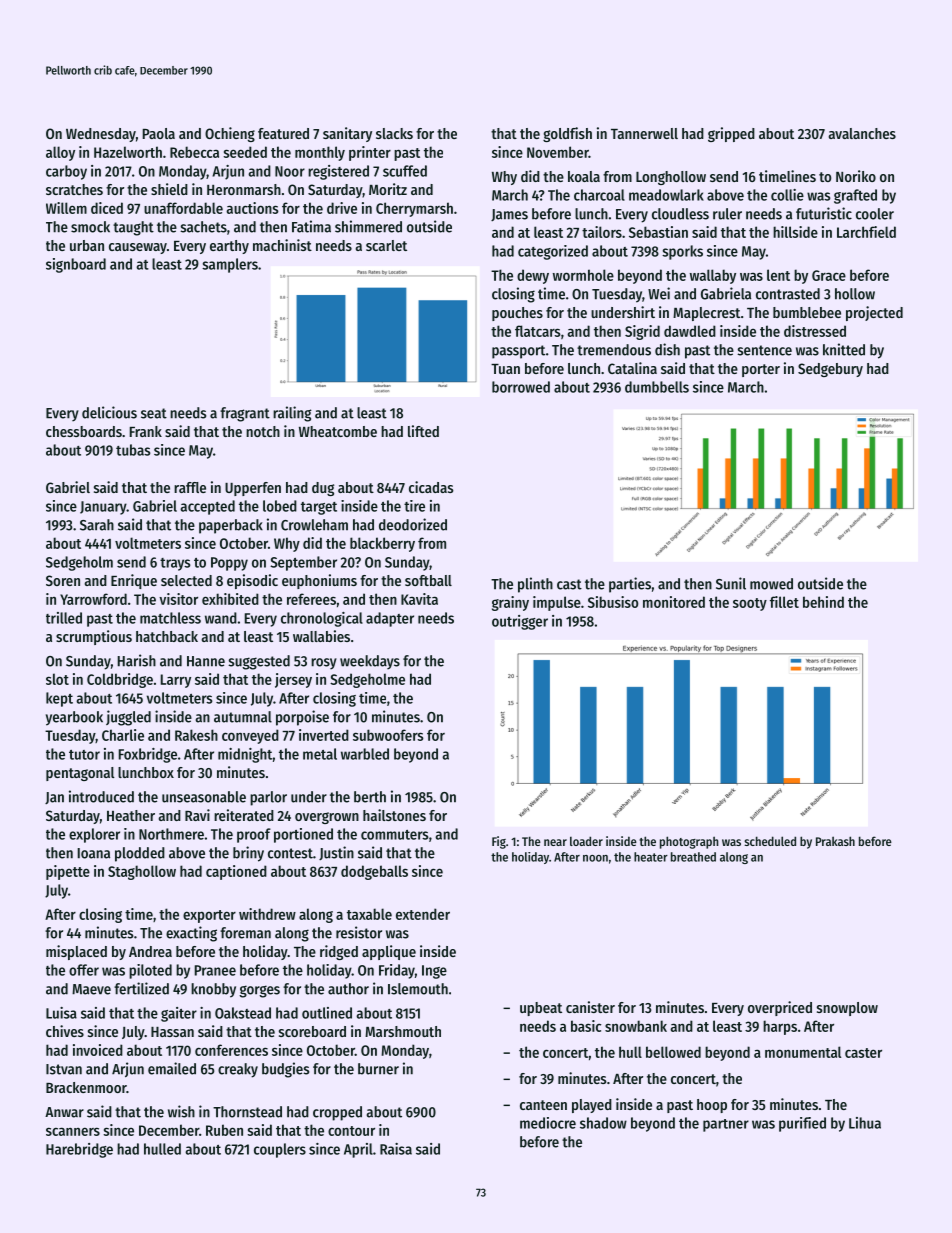 Image resolution: width=952 pixels, height=1233 pixels. What do you see at coordinates (567, 134) in the screenshot?
I see `goldfish` at bounding box center [567, 134].
